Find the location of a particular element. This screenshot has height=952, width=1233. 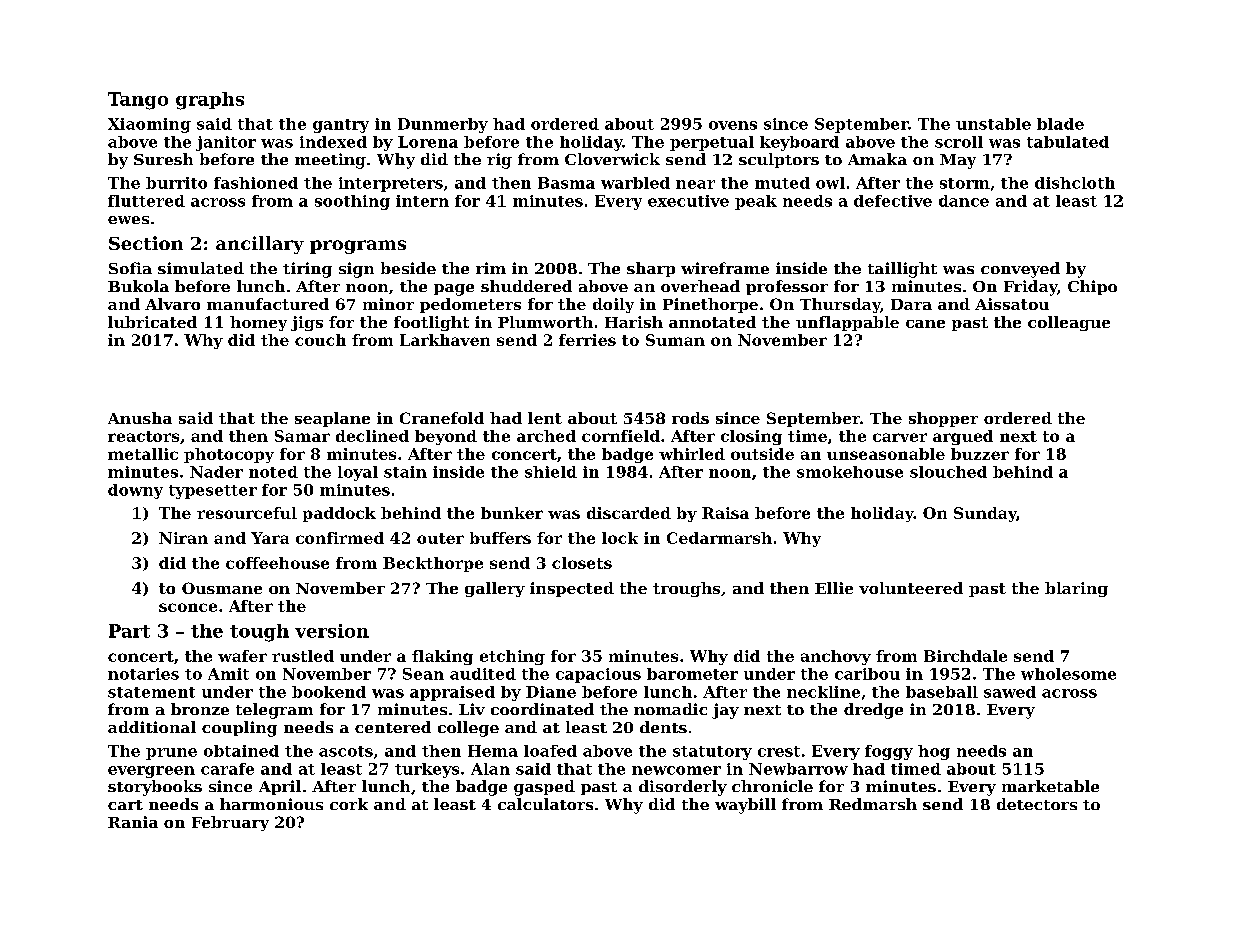

janitor is located at coordinates (226, 143).
